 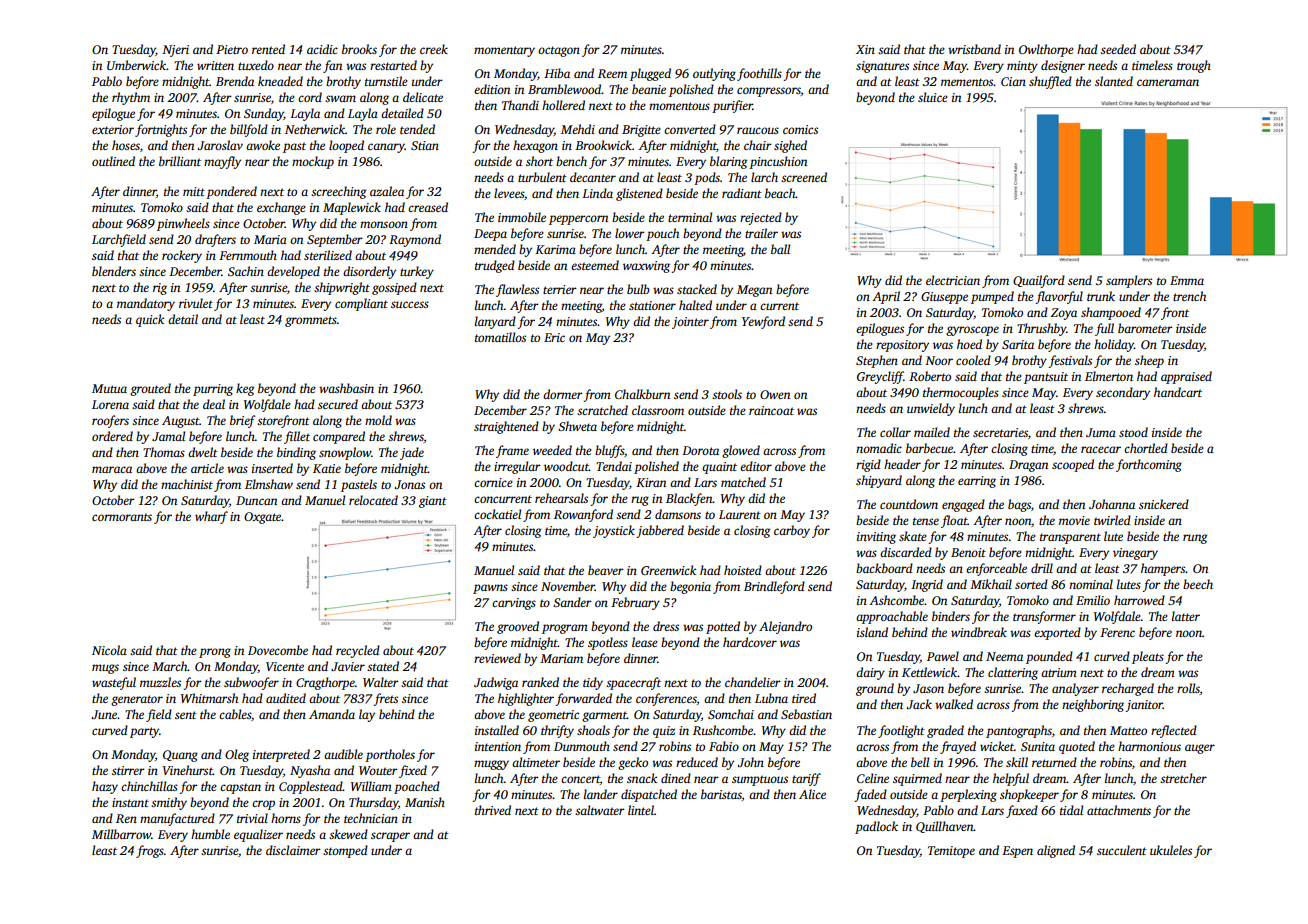 What do you see at coordinates (974, 49) in the screenshot?
I see `wristband` at bounding box center [974, 49].
